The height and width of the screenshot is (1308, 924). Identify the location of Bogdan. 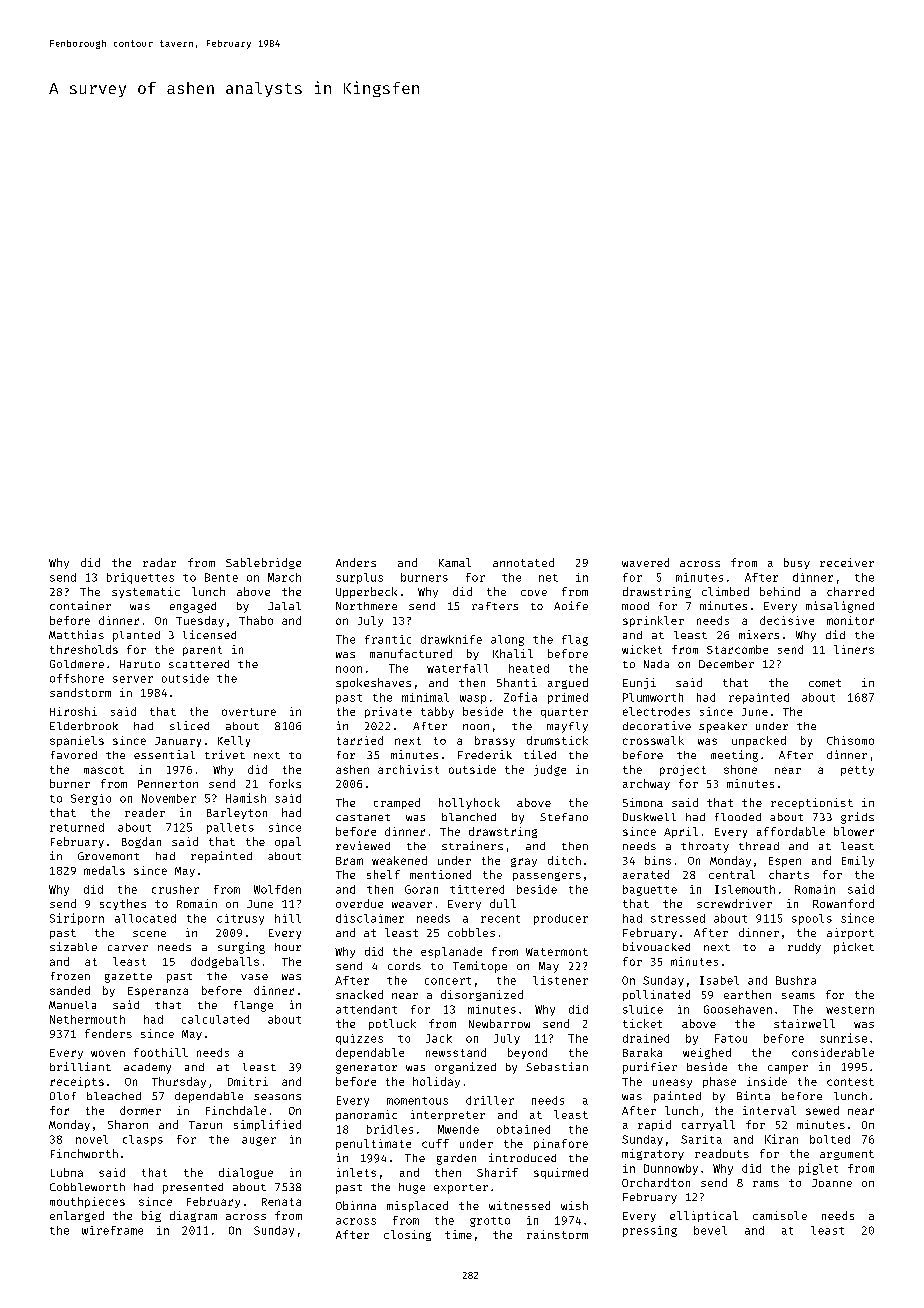
(141, 842).
